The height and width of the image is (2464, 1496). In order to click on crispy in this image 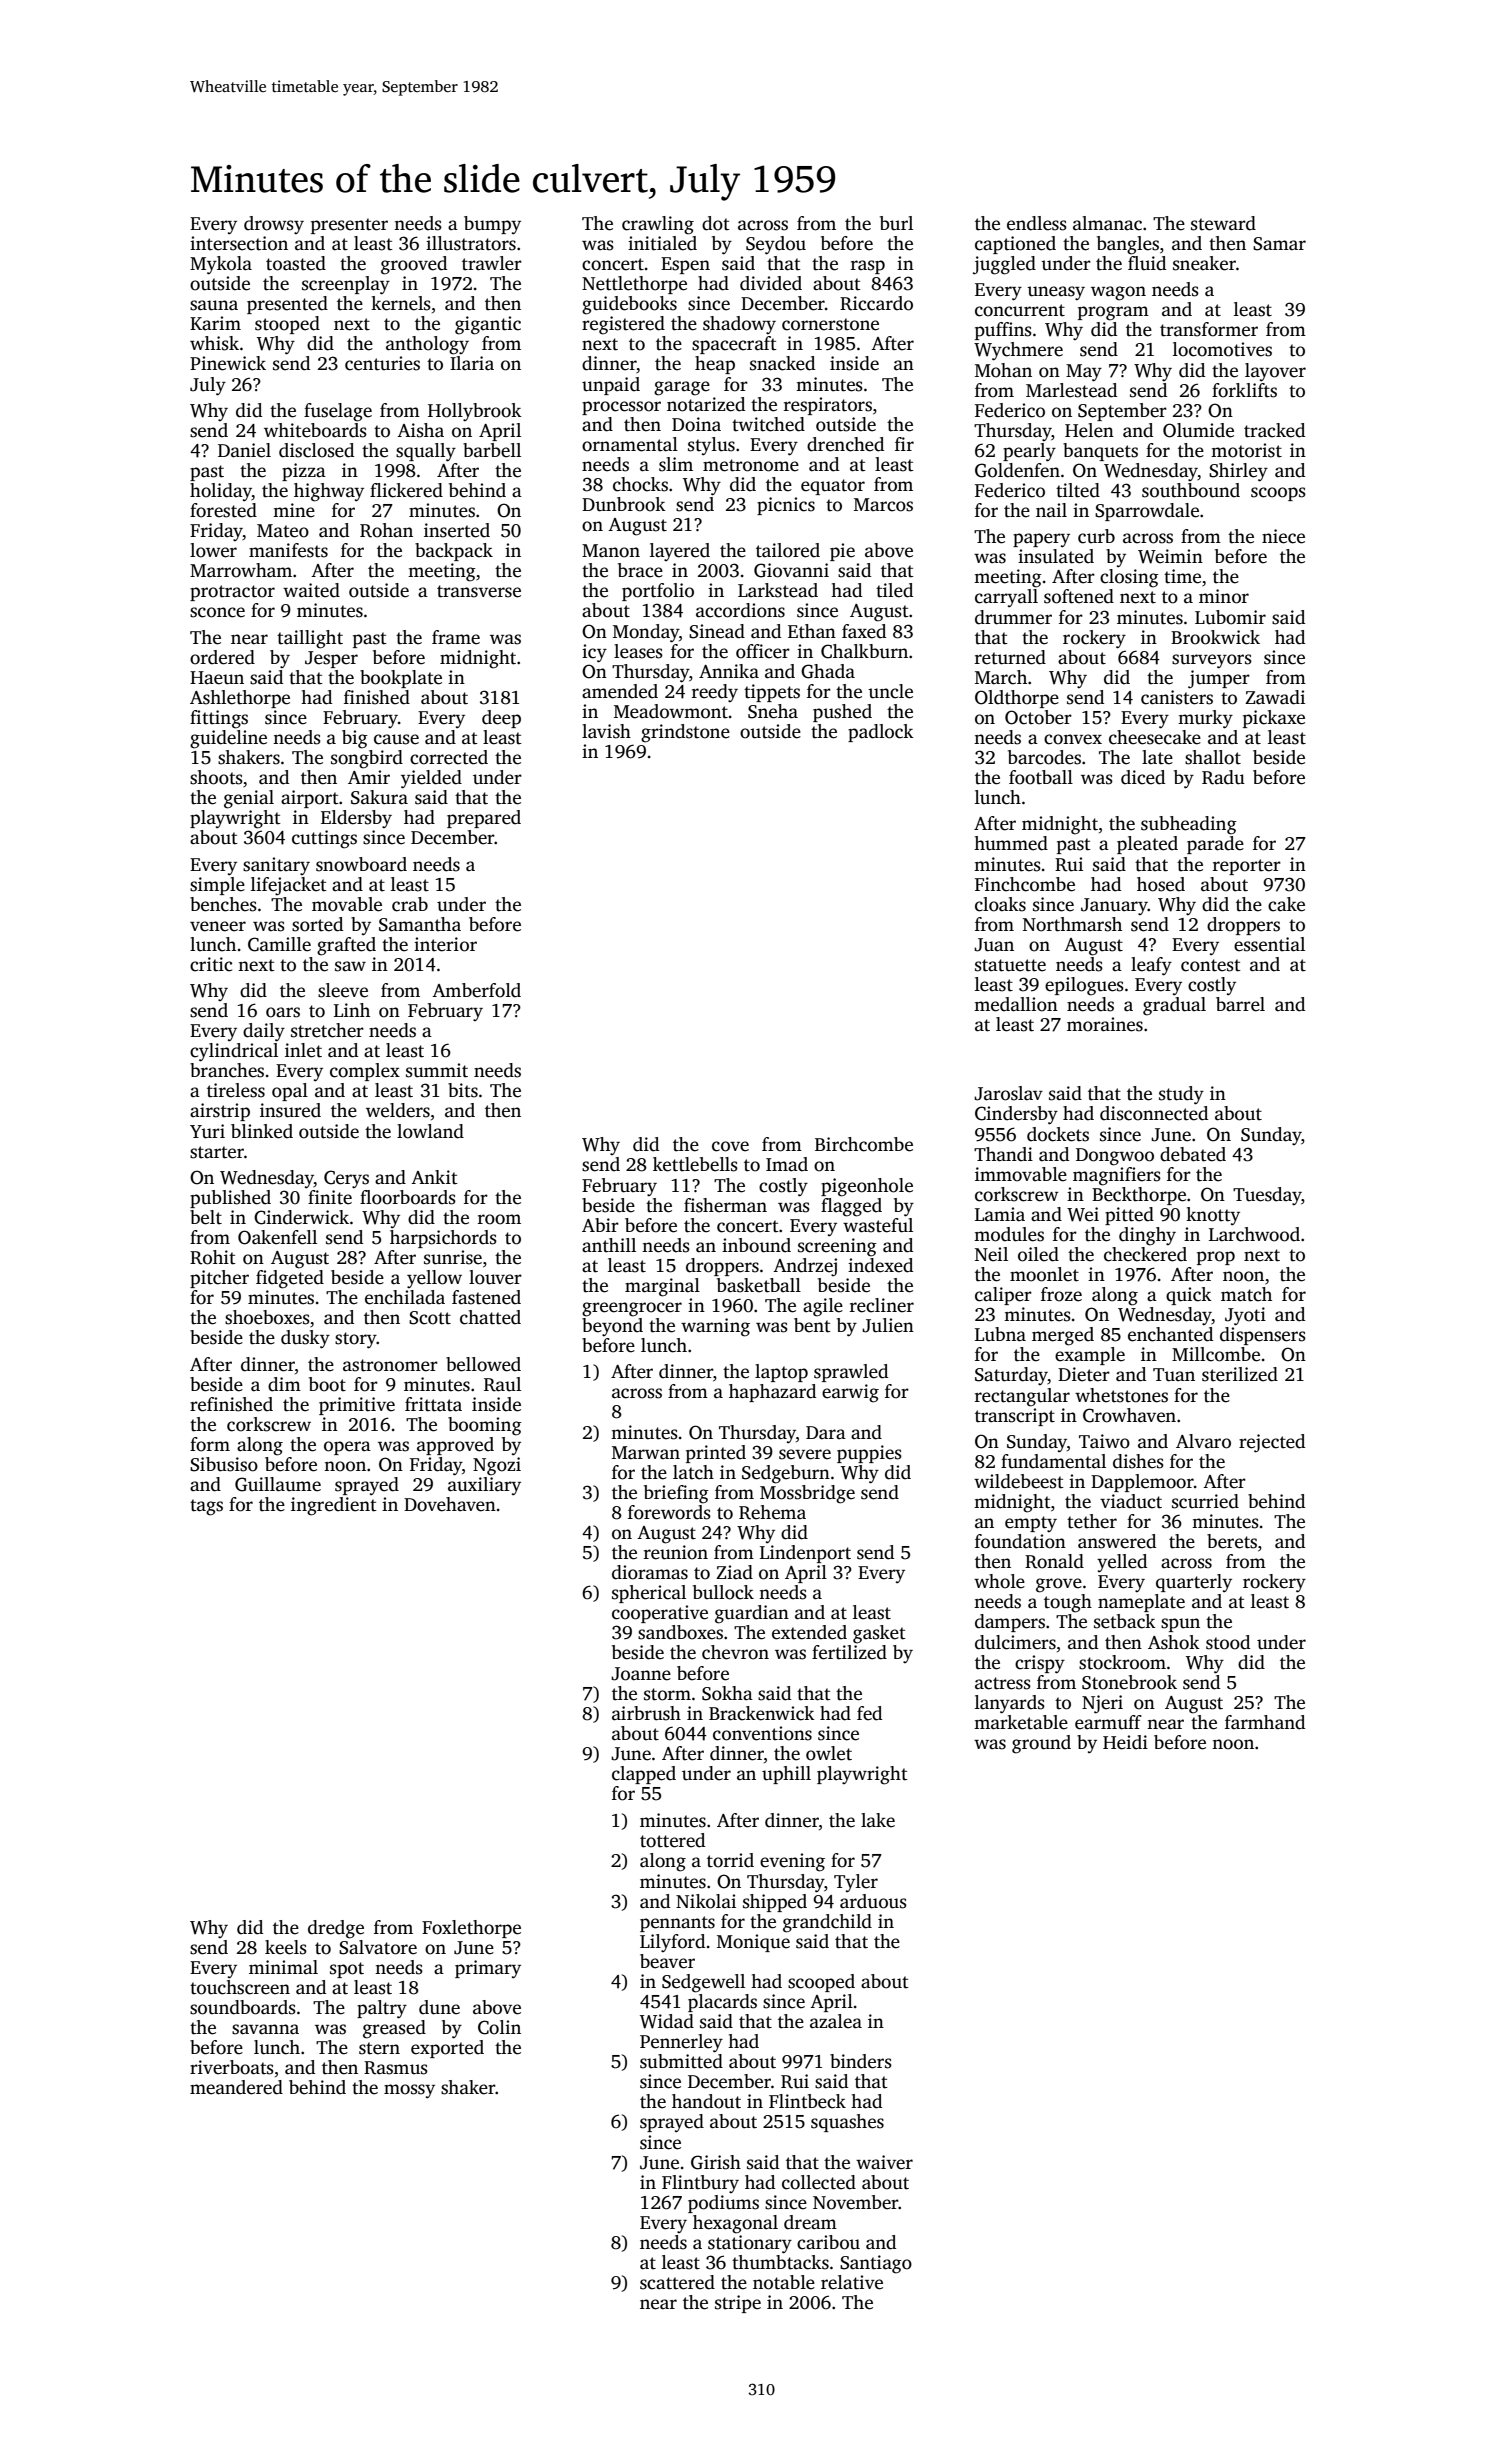, I will do `click(1040, 1664)`.
